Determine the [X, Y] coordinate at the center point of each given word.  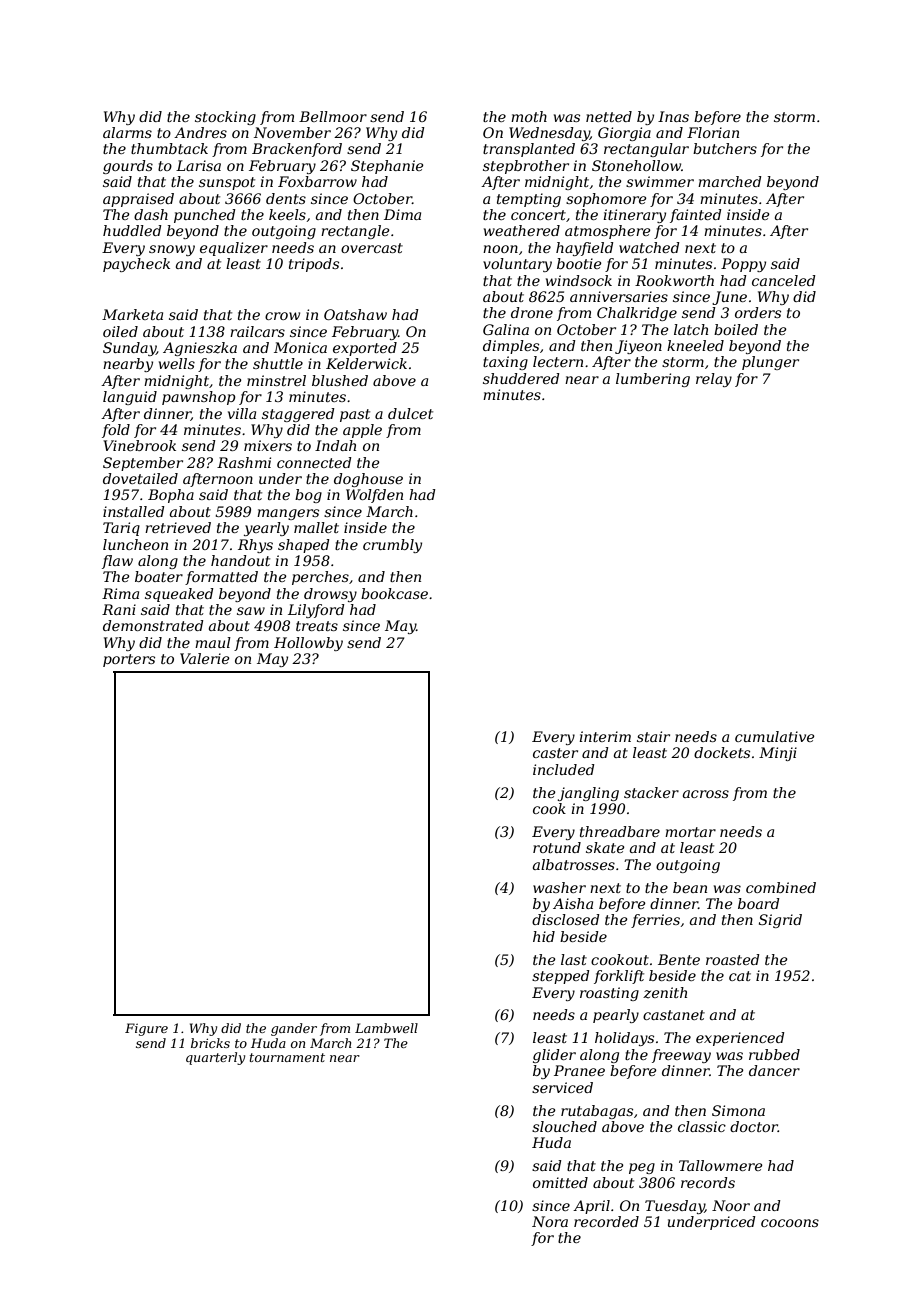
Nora [550, 1221]
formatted [221, 578]
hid [544, 936]
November [292, 132]
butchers [725, 148]
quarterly [215, 1058]
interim [605, 736]
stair [653, 736]
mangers [288, 514]
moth [529, 116]
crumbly [392, 546]
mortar [690, 832]
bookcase [394, 593]
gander [294, 1029]
